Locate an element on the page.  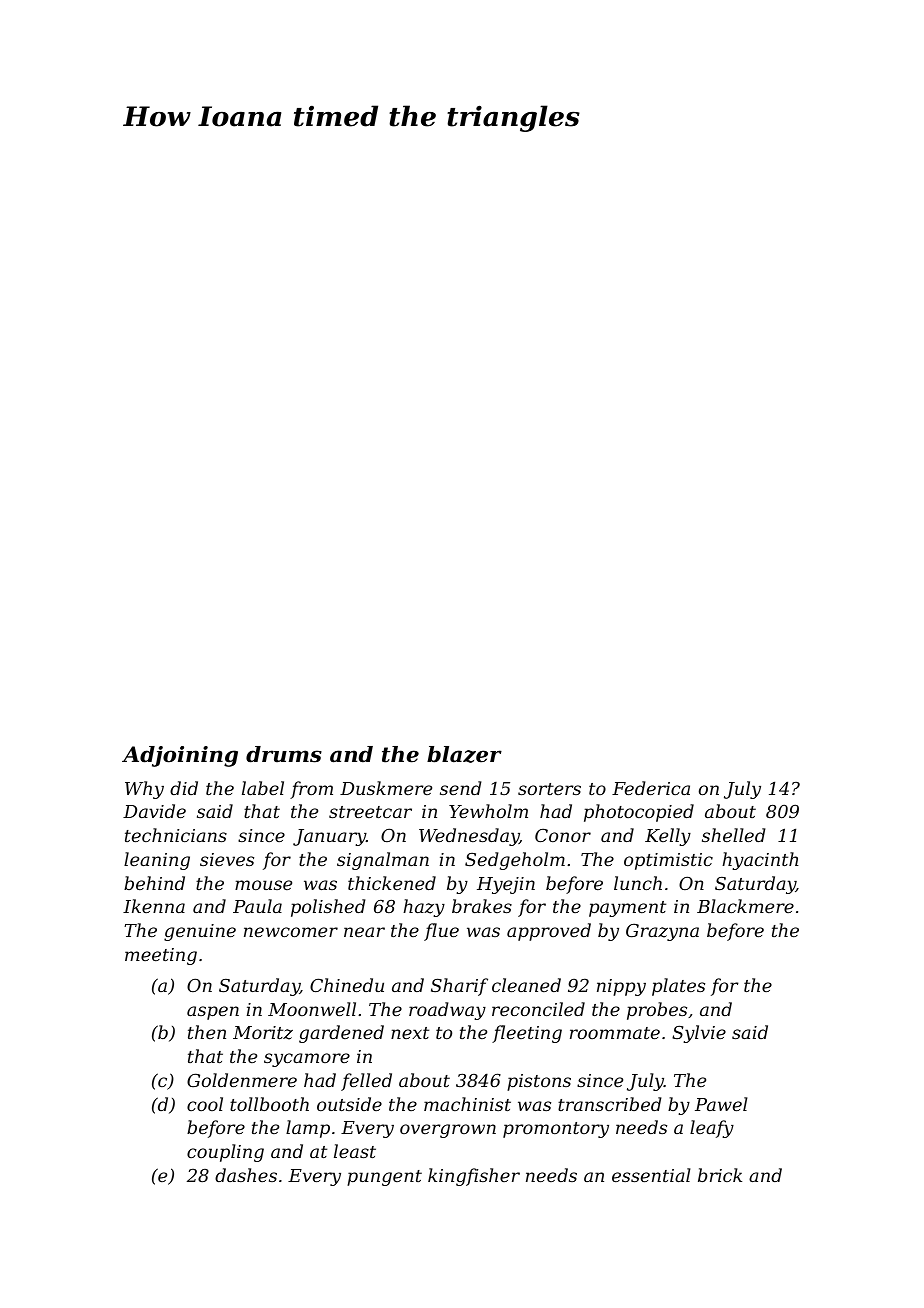
dashes is located at coordinates (246, 1175).
